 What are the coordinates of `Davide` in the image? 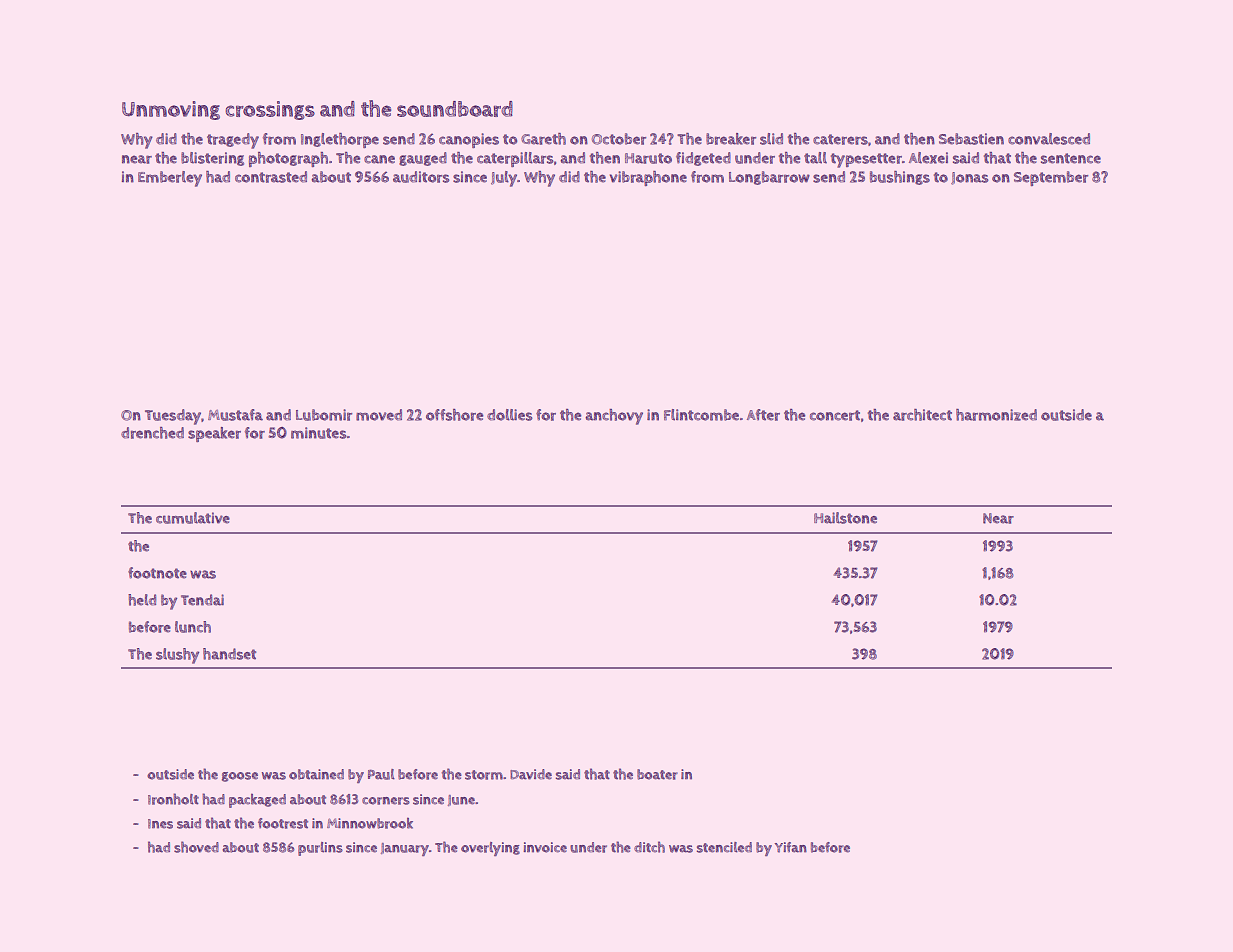 It's located at (531, 774).
